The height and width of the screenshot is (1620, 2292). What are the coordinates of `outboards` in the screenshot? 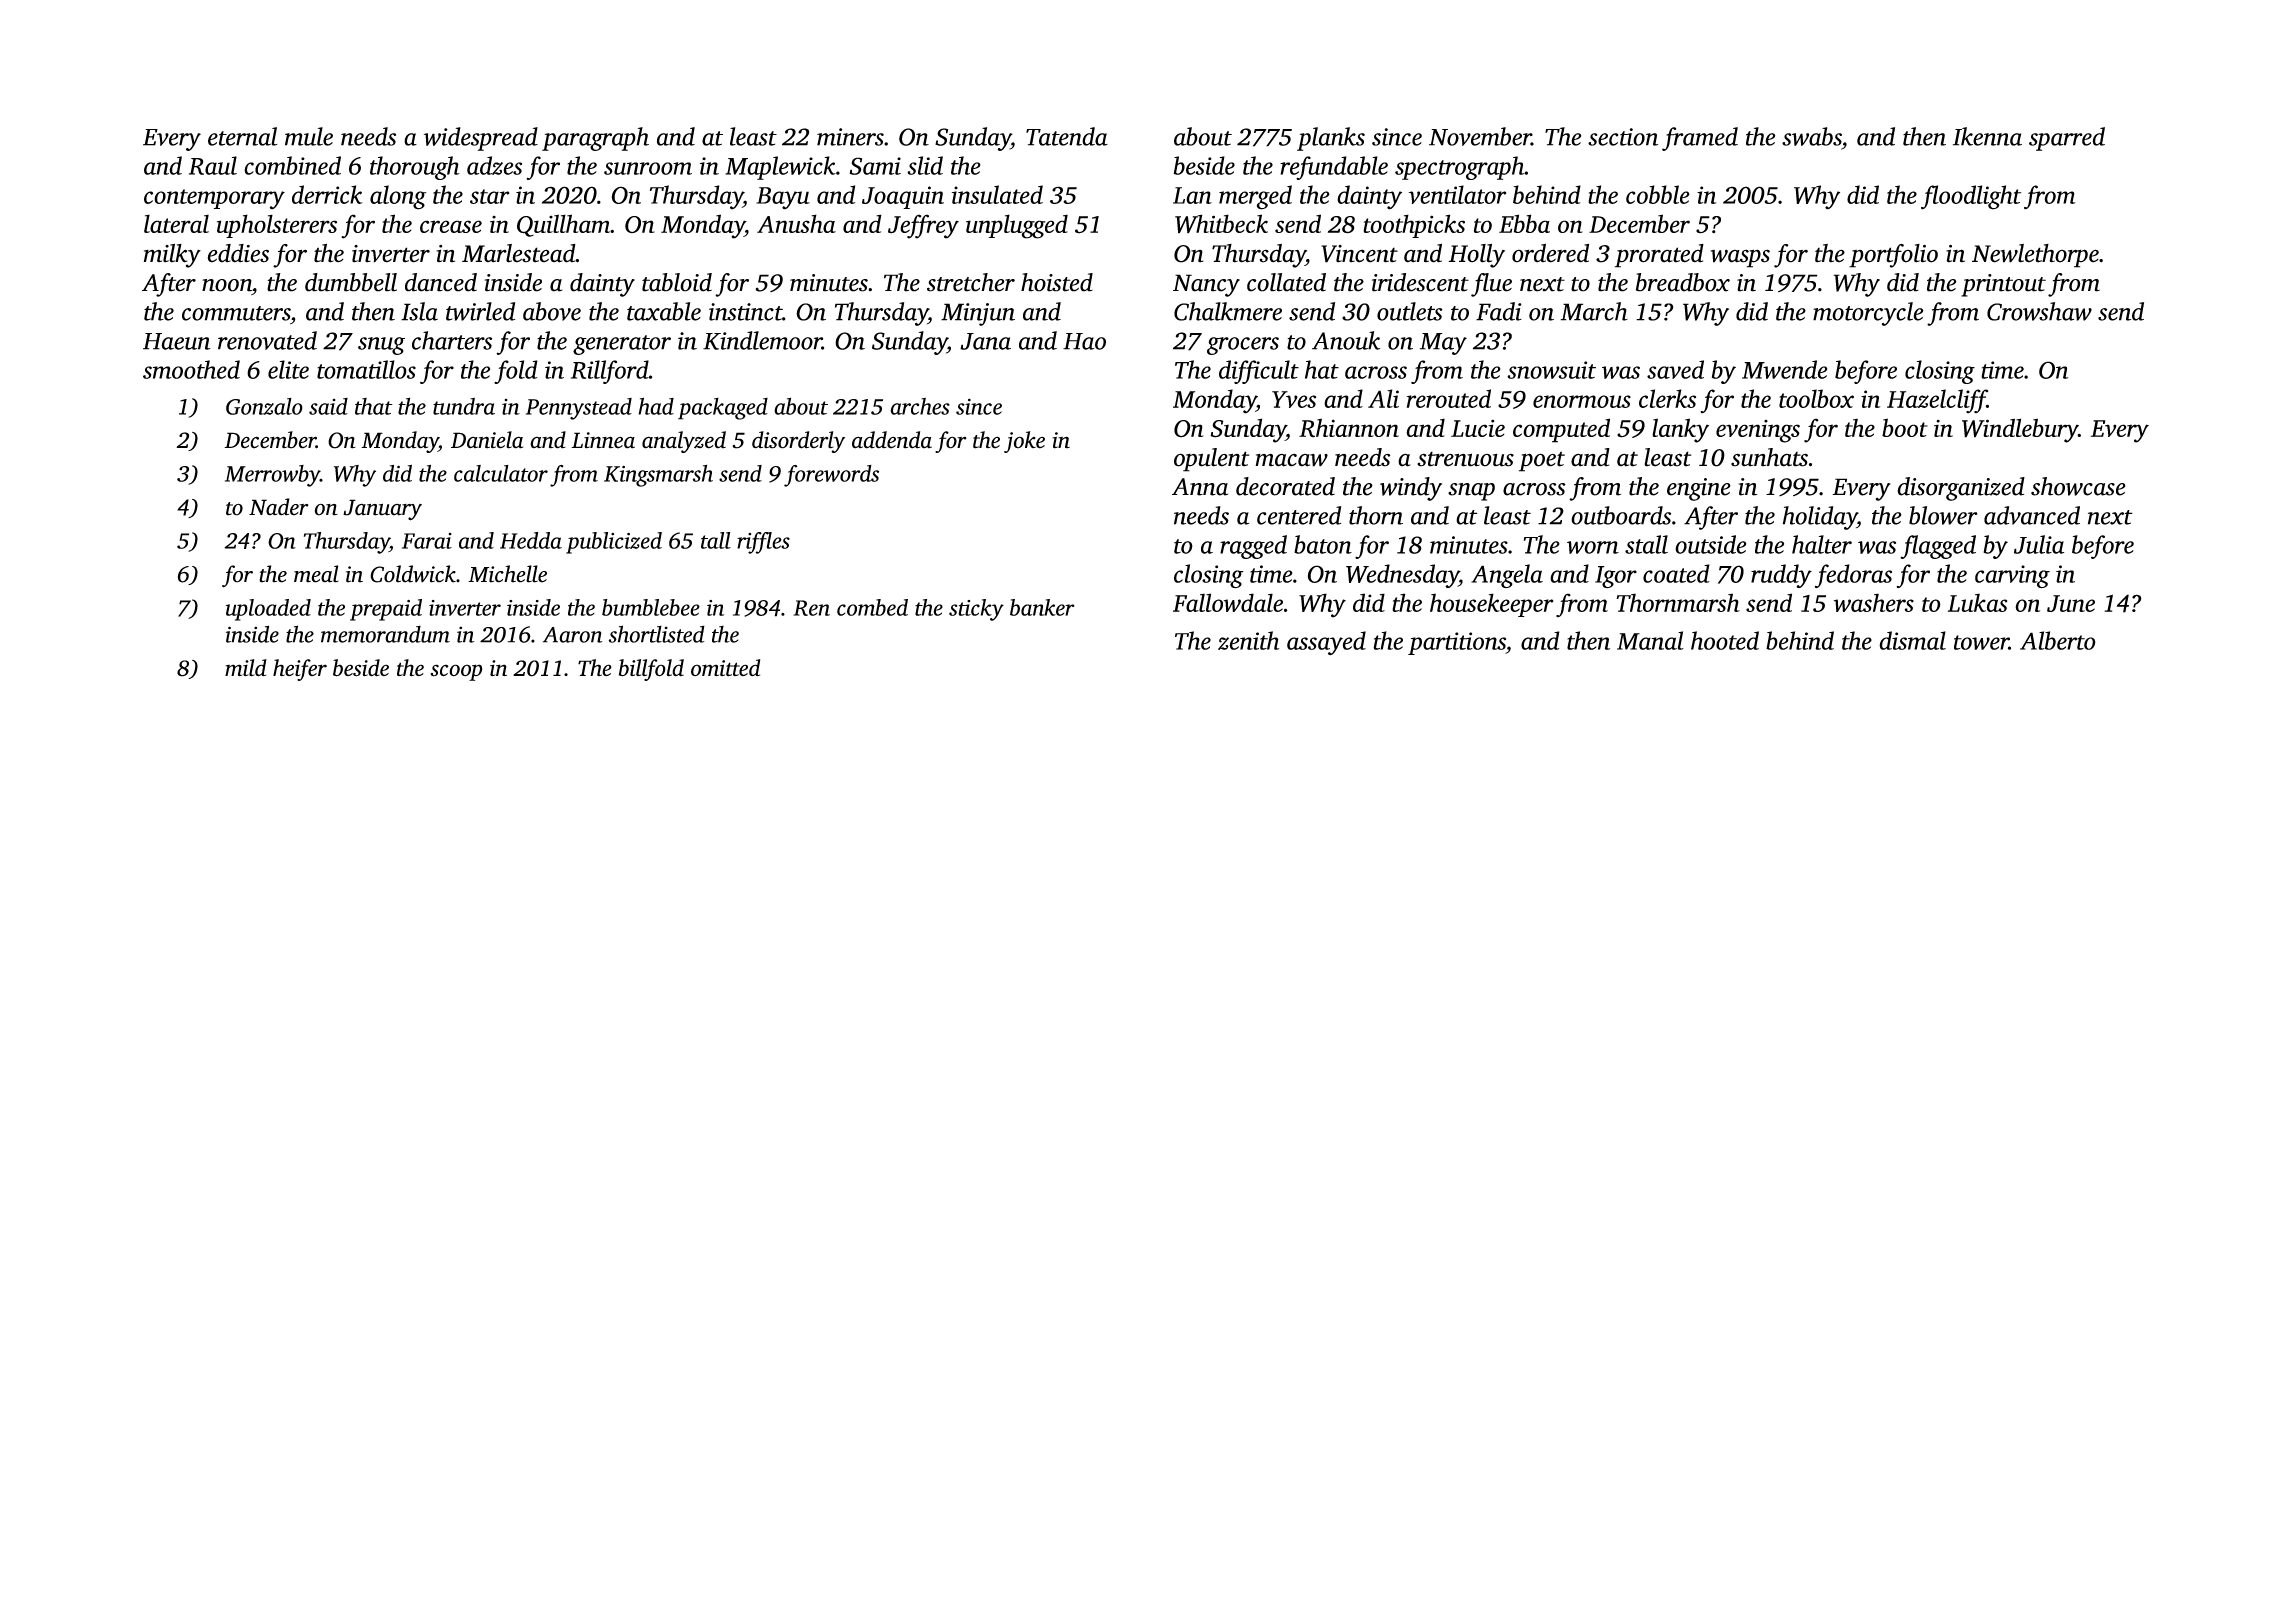 It's located at (1621, 515).
